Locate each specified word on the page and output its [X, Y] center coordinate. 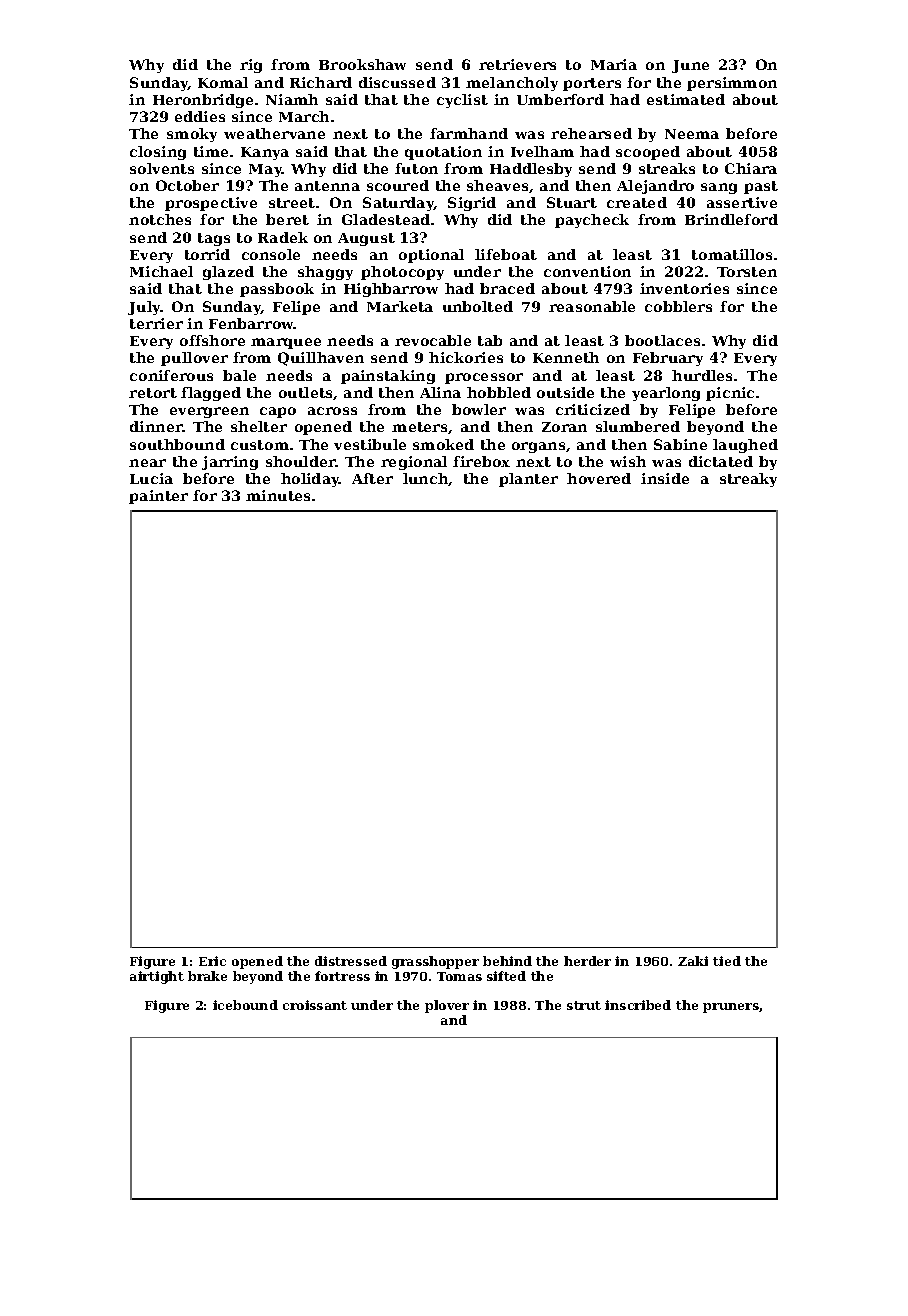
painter [158, 497]
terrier [156, 323]
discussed [397, 82]
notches [160, 219]
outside [565, 392]
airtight [157, 977]
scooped [648, 153]
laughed [745, 446]
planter [528, 480]
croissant [315, 1005]
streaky [748, 480]
